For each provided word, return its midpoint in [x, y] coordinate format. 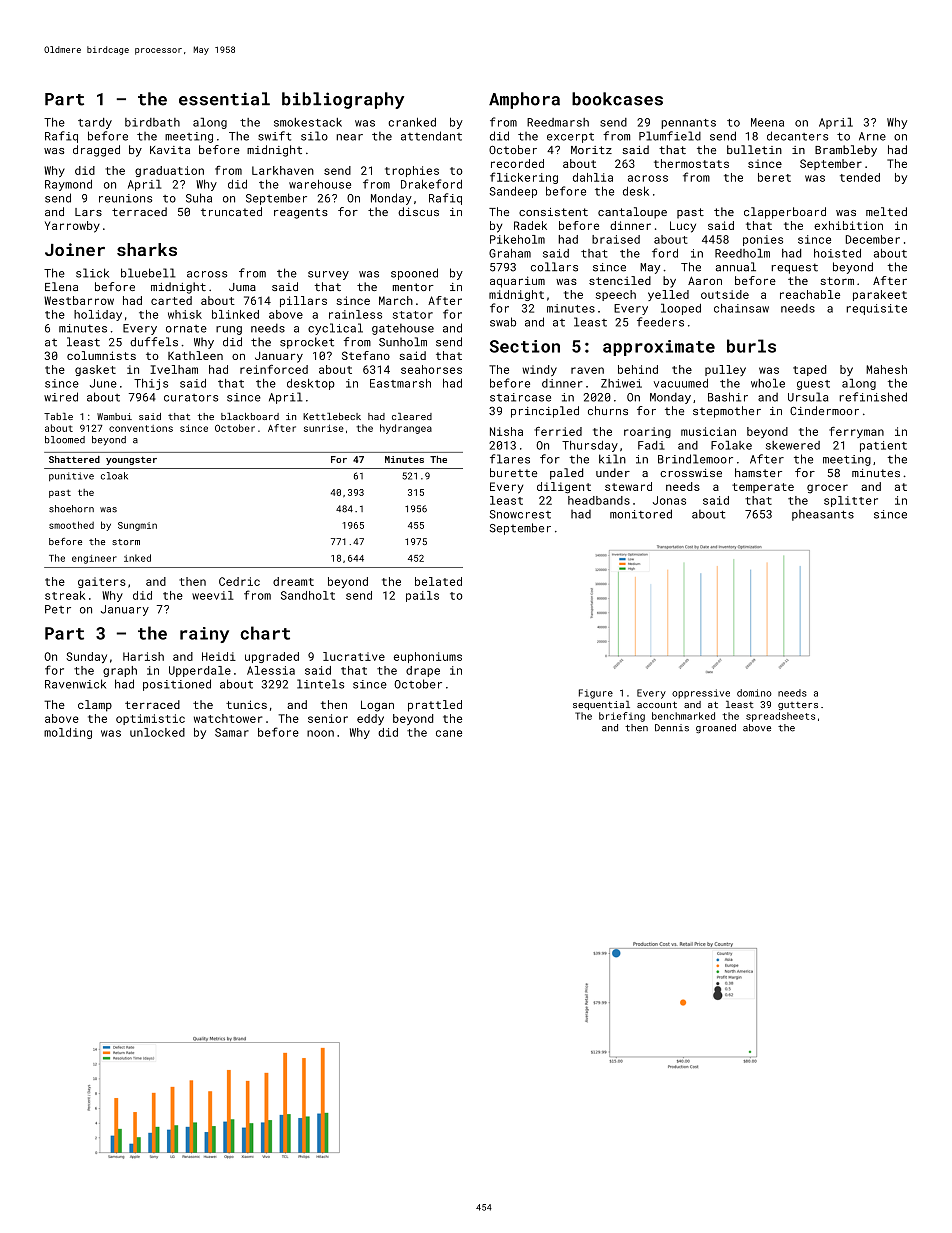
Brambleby [846, 151]
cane [449, 733]
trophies [412, 171]
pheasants [823, 515]
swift [274, 136]
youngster [131, 460]
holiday [98, 315]
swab [503, 322]
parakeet [880, 295]
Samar [232, 732]
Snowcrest [520, 514]
